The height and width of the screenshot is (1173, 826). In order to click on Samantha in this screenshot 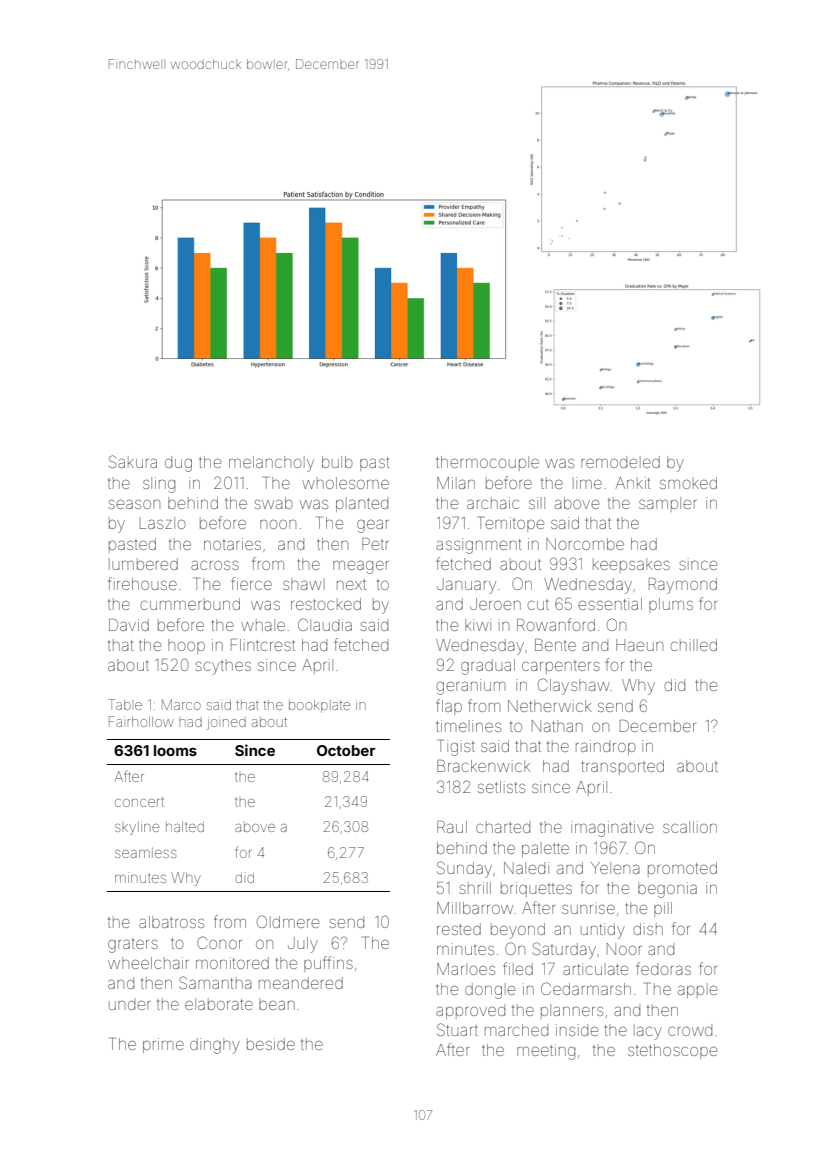, I will do `click(215, 982)`.
